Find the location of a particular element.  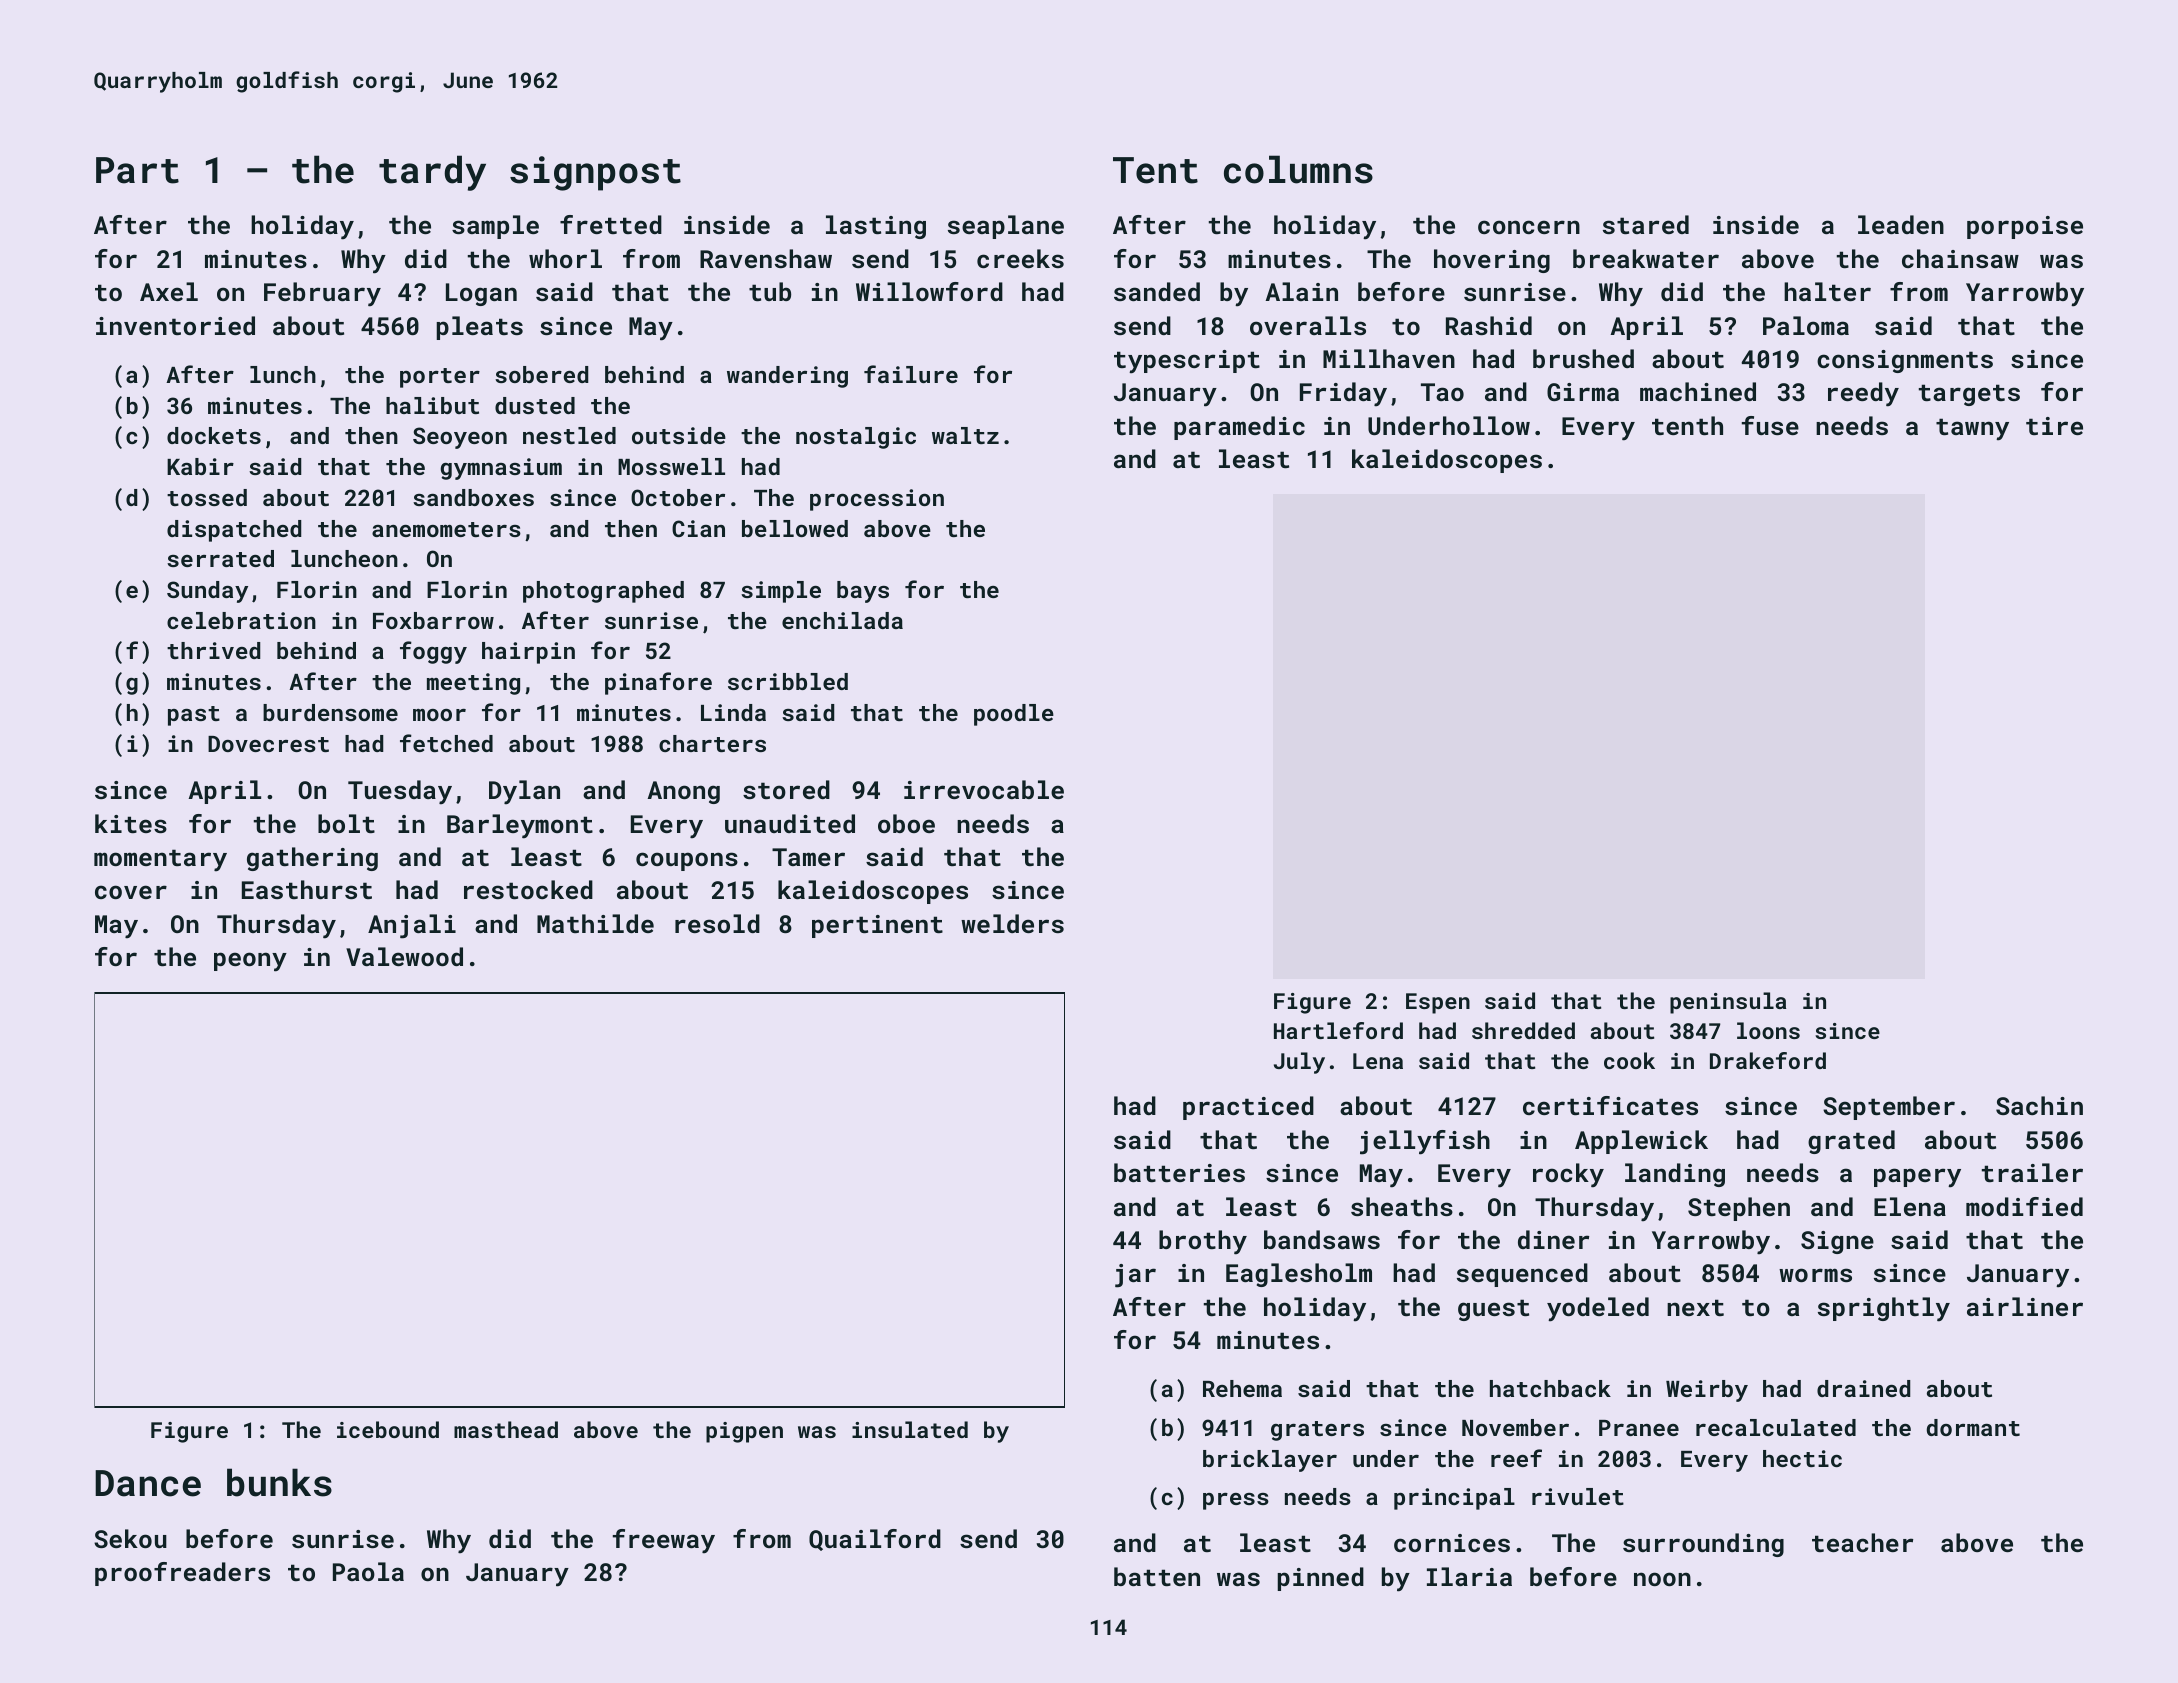

icebound is located at coordinates (388, 1429).
